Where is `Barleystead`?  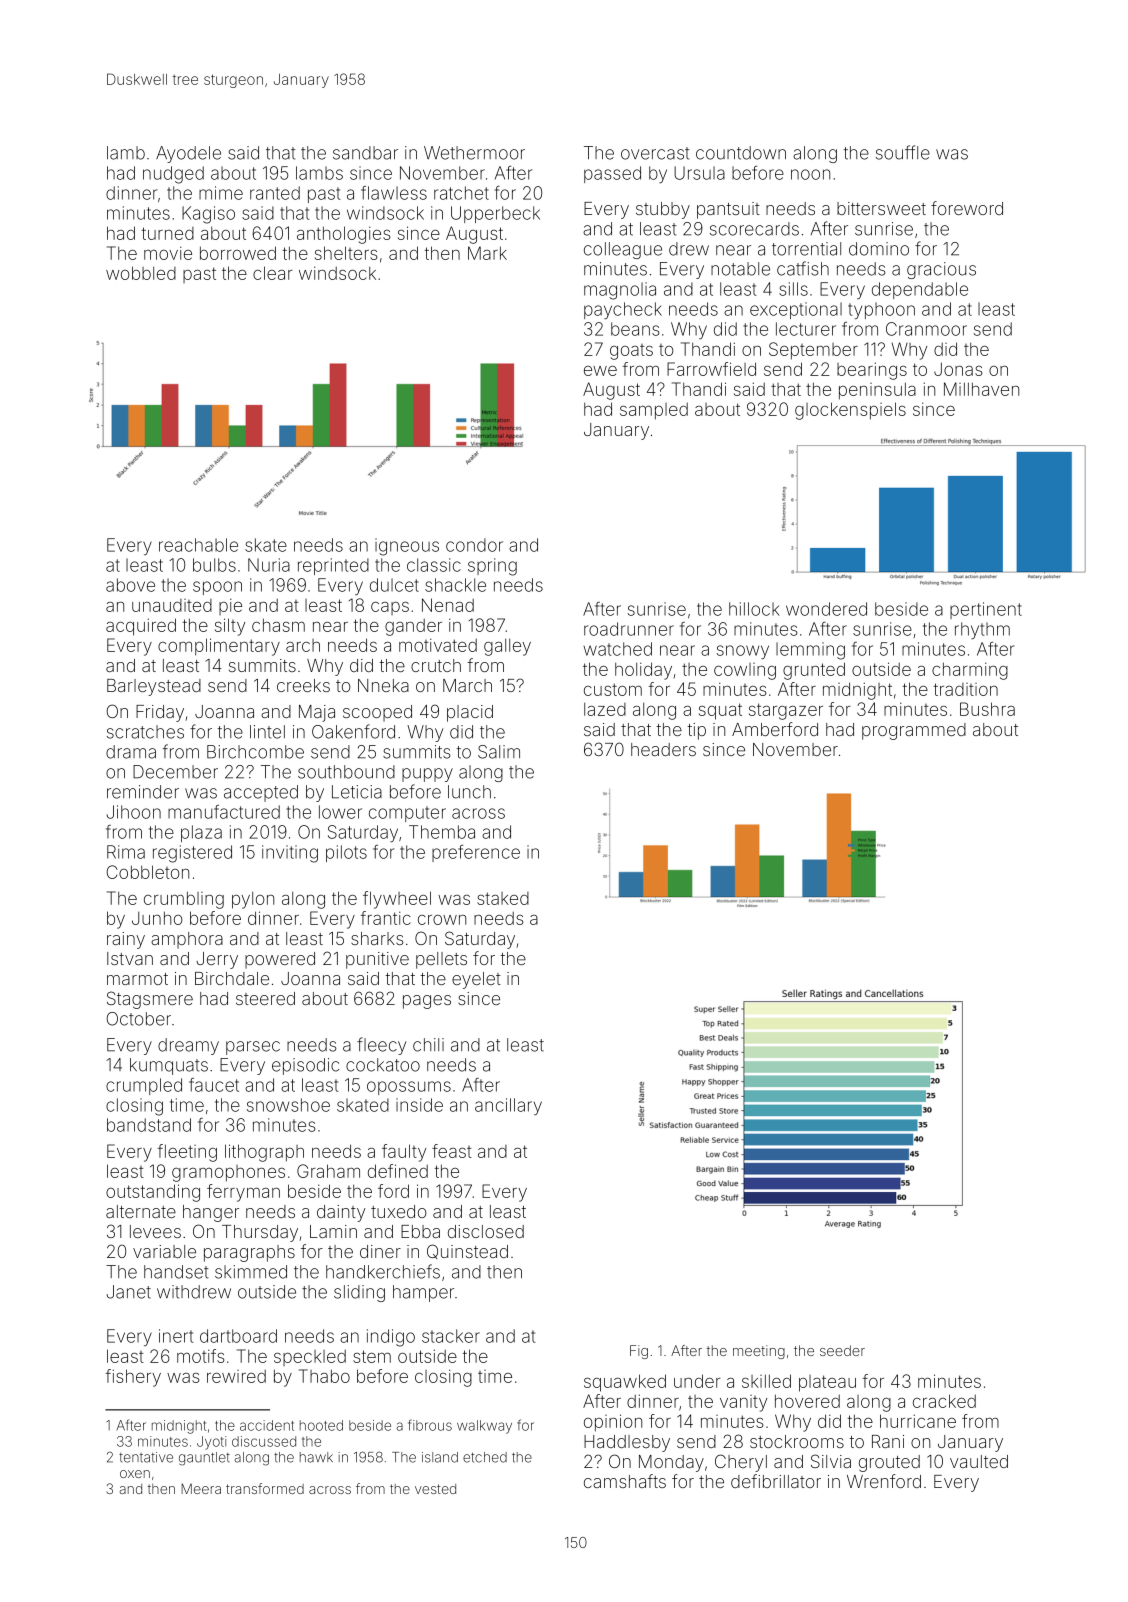 Barleystead is located at coordinates (154, 687).
